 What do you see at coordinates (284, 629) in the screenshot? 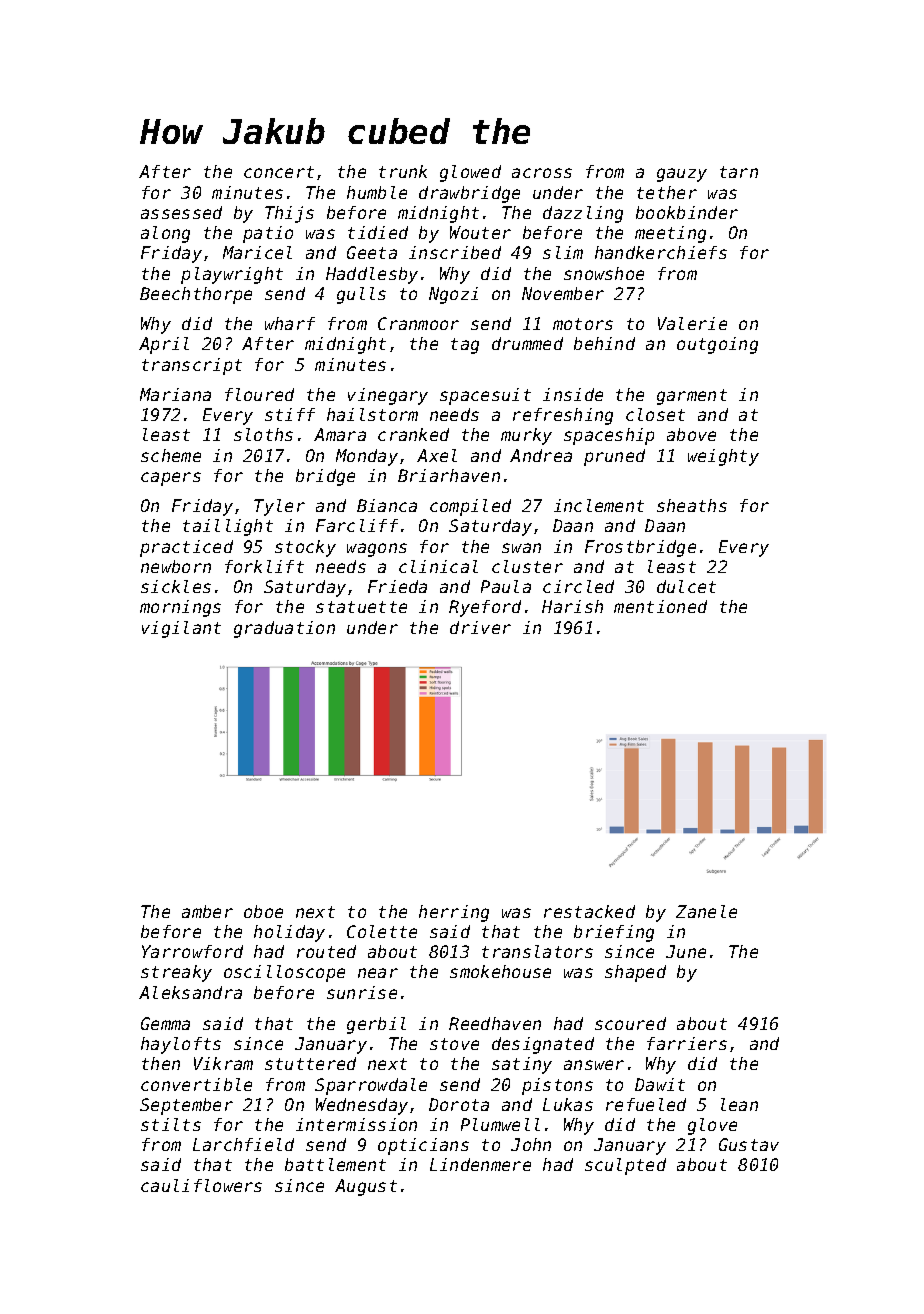
I see `graduation` at bounding box center [284, 629].
